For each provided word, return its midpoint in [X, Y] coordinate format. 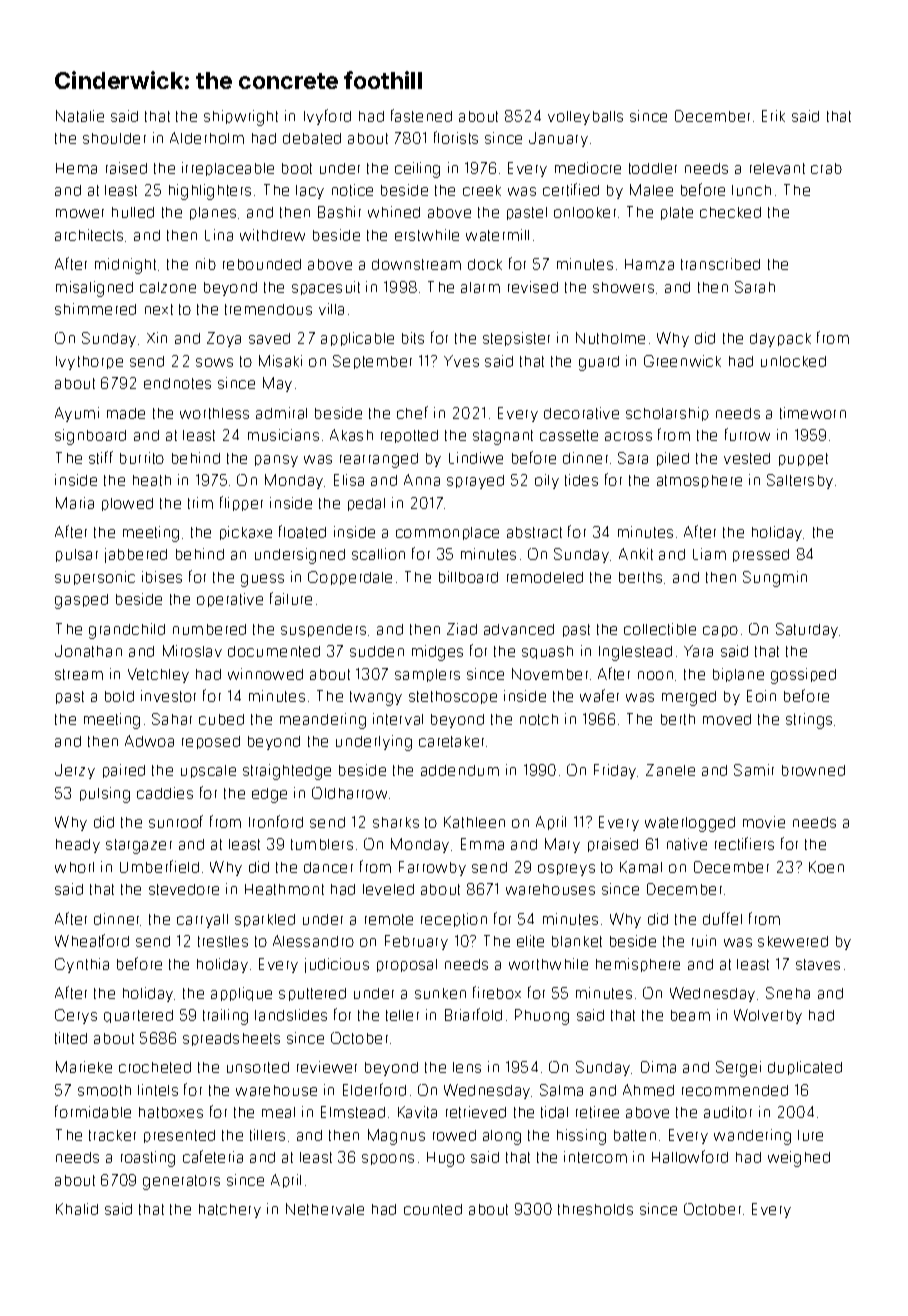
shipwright [241, 118]
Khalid [77, 1209]
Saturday [807, 630]
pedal [366, 504]
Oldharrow [349, 793]
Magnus [396, 1137]
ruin [704, 941]
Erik [773, 116]
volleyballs [585, 118]
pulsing [105, 795]
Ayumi [77, 414]
